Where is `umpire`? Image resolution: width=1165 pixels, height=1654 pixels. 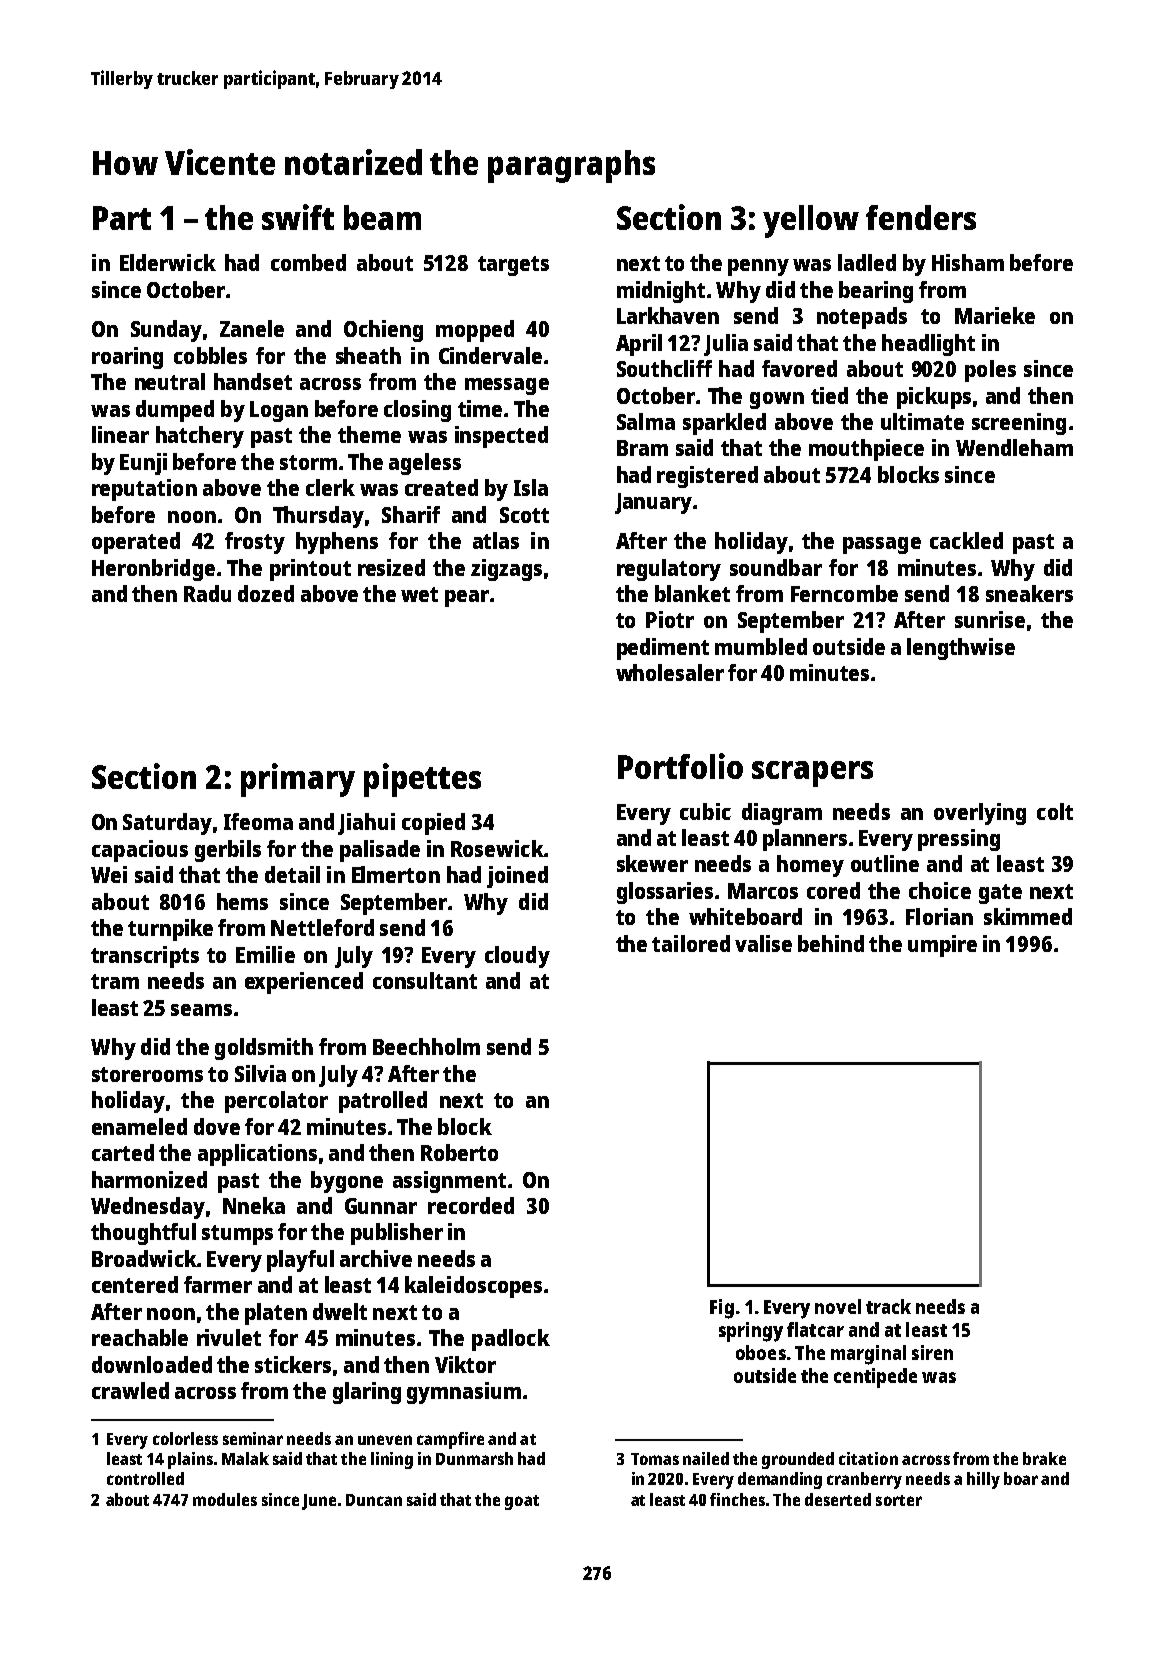 umpire is located at coordinates (942, 946).
